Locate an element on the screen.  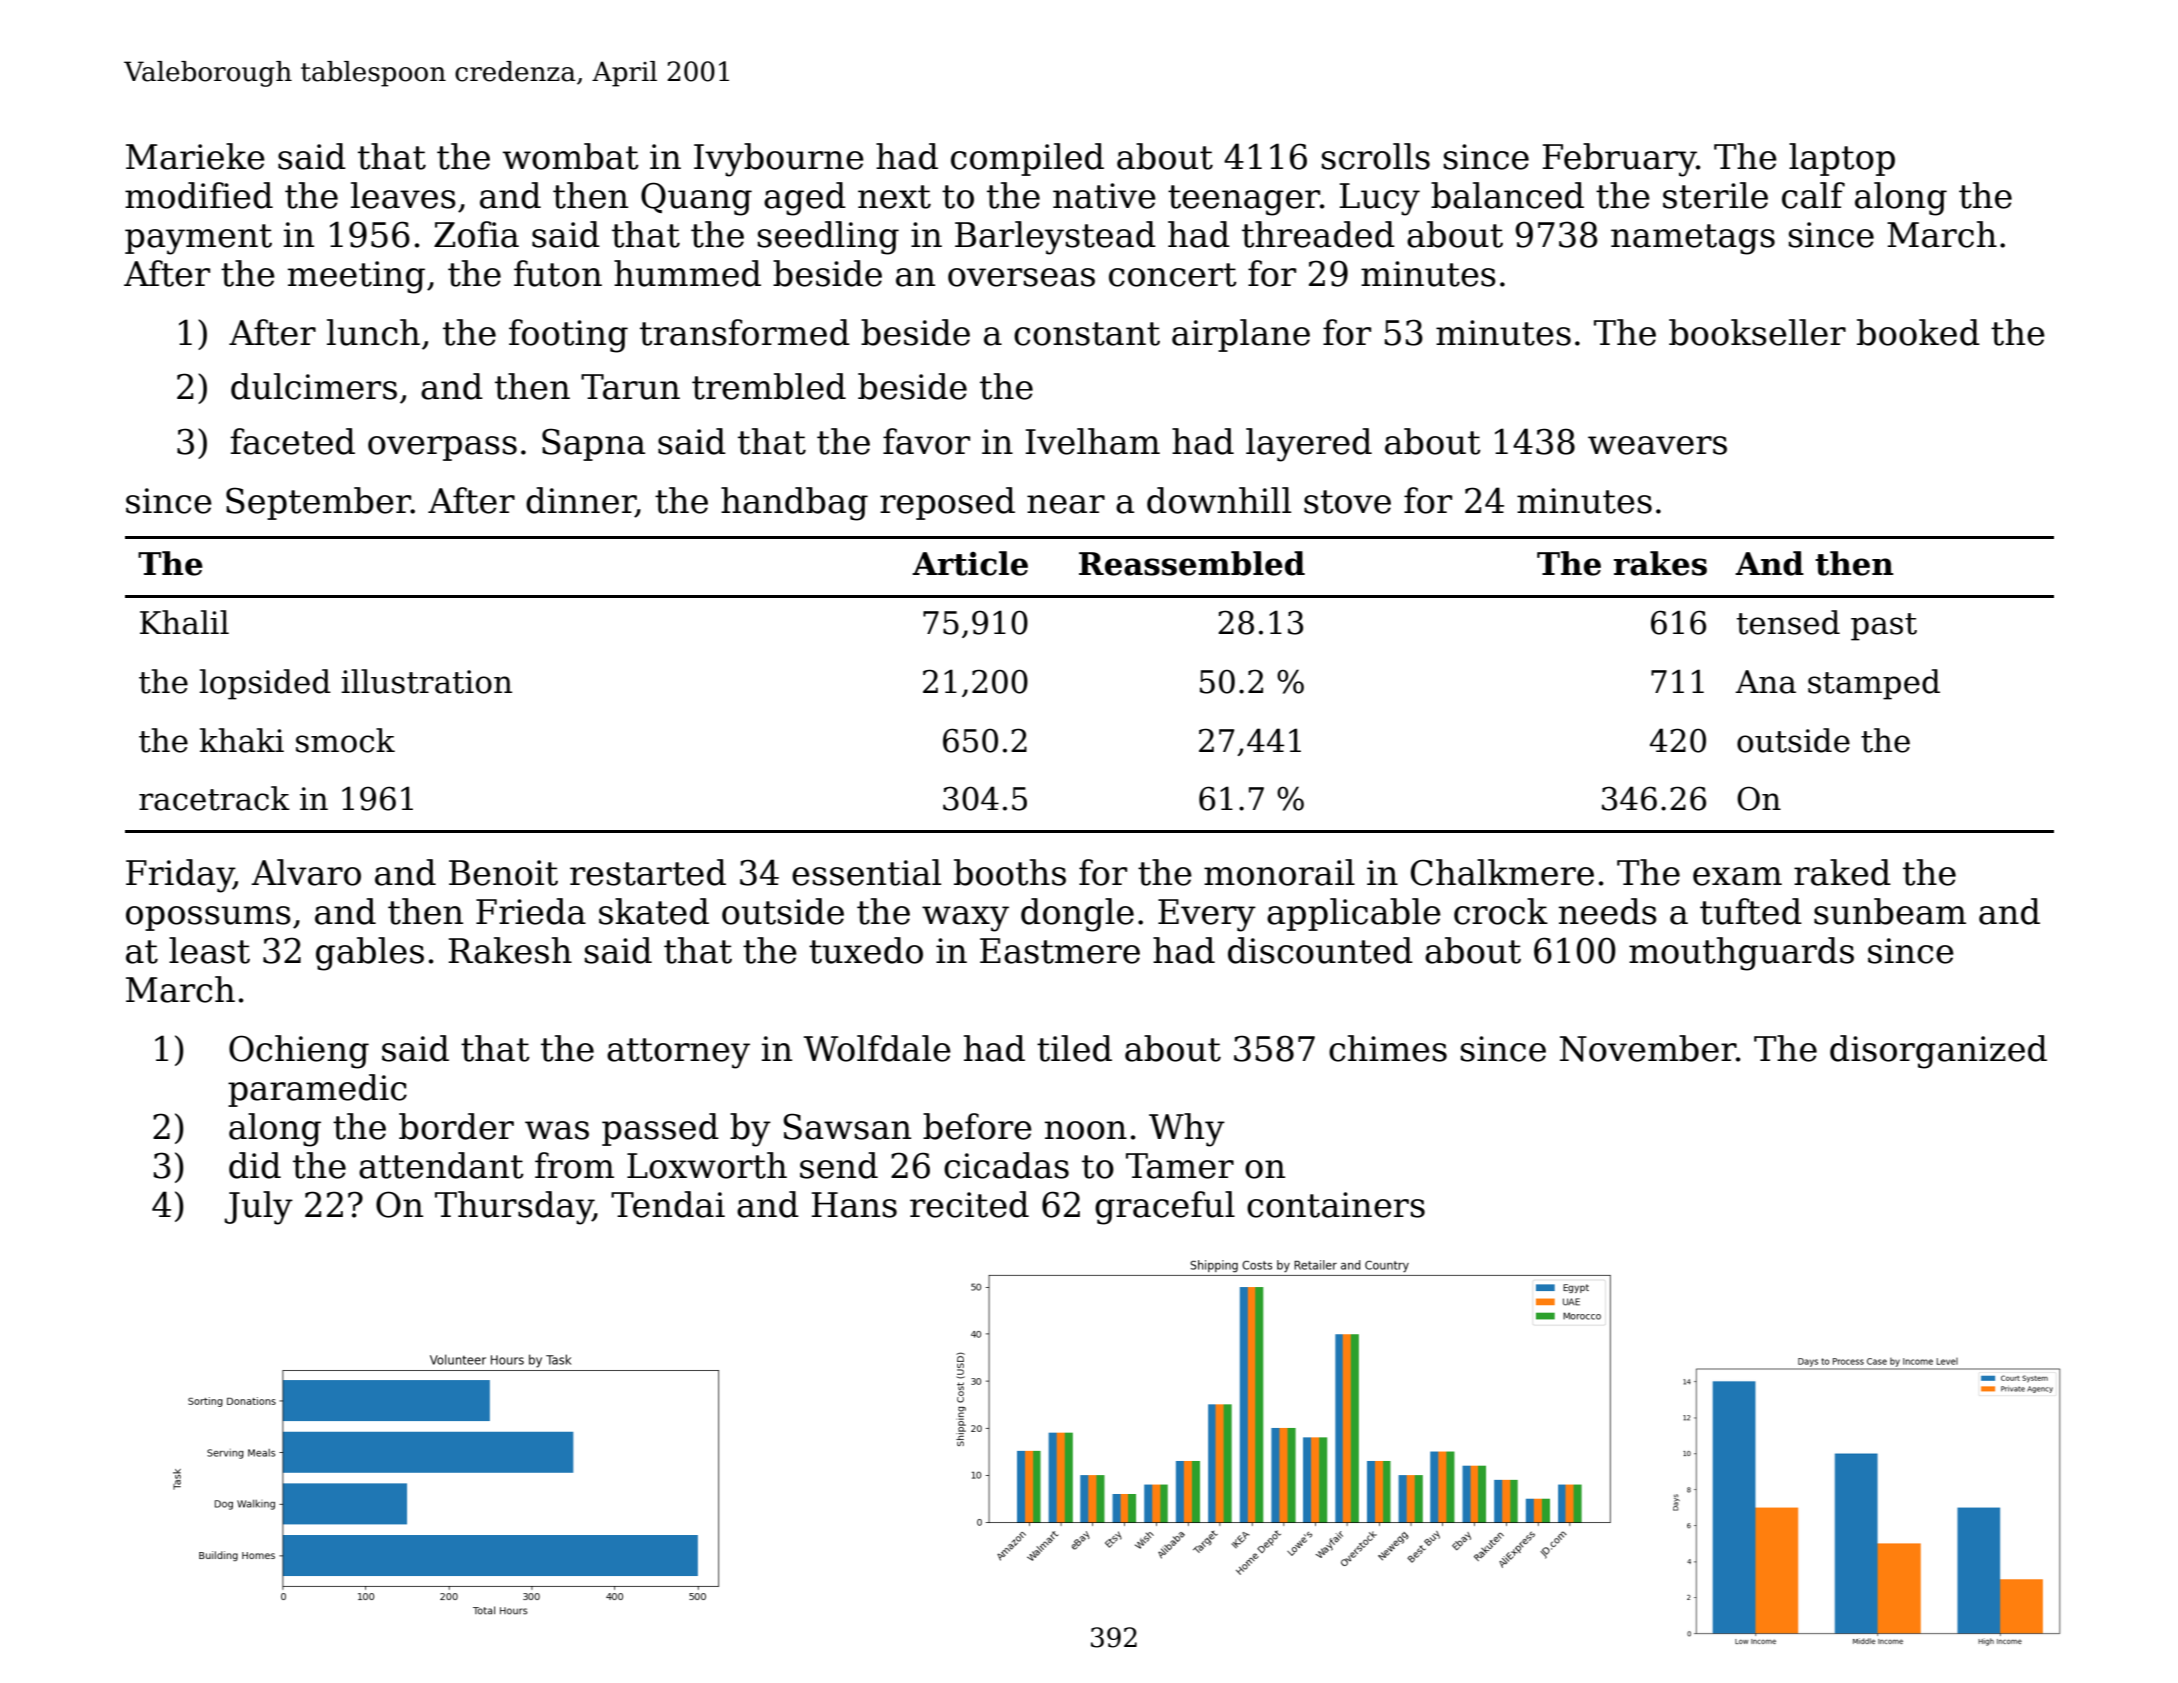
past is located at coordinates (1884, 627).
